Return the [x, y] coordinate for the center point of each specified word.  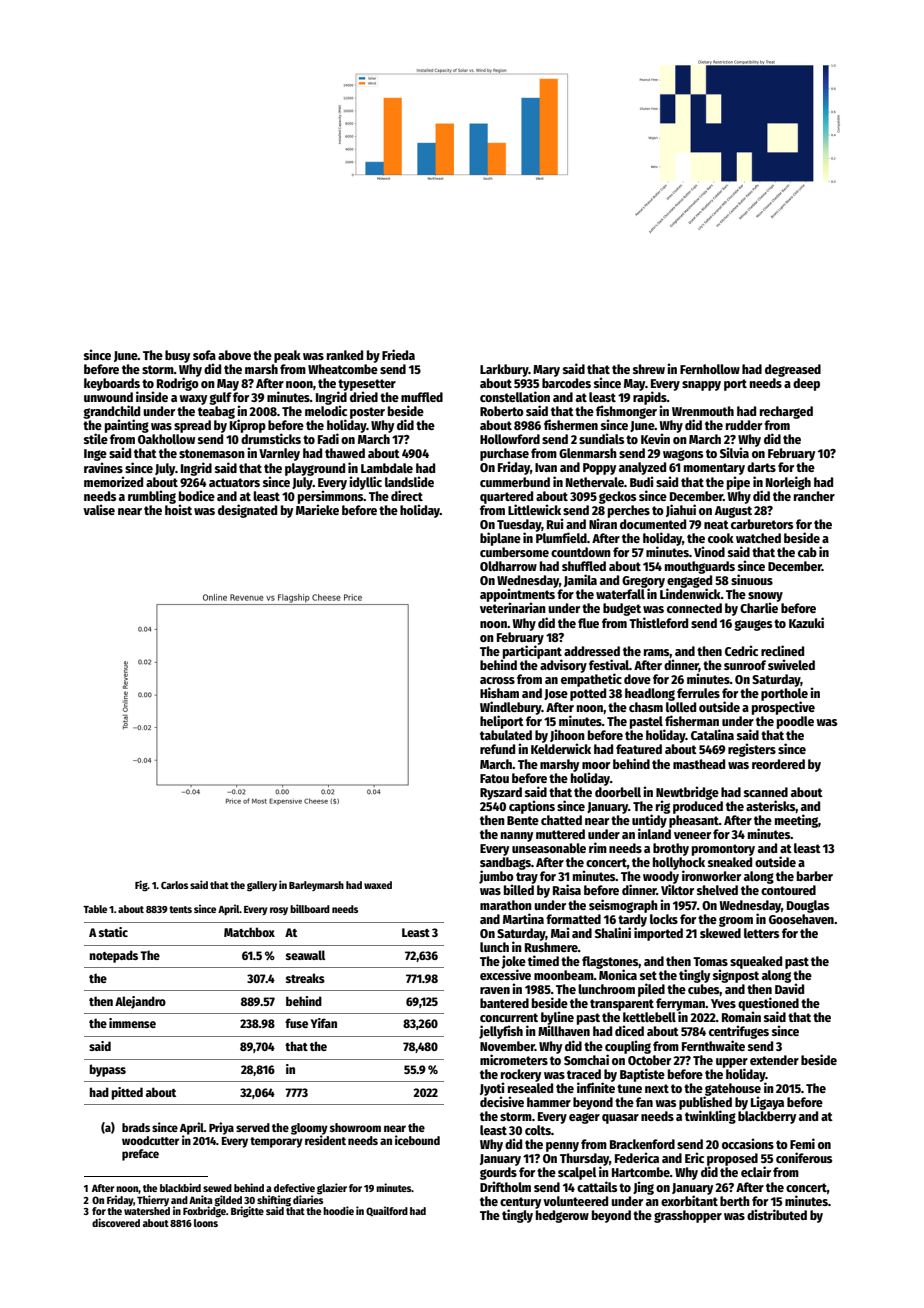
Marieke [317, 509]
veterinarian [513, 608]
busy [177, 356]
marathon [506, 905]
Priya [221, 1128]
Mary [546, 371]
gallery [262, 886]
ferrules [698, 693]
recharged [786, 412]
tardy [632, 920]
